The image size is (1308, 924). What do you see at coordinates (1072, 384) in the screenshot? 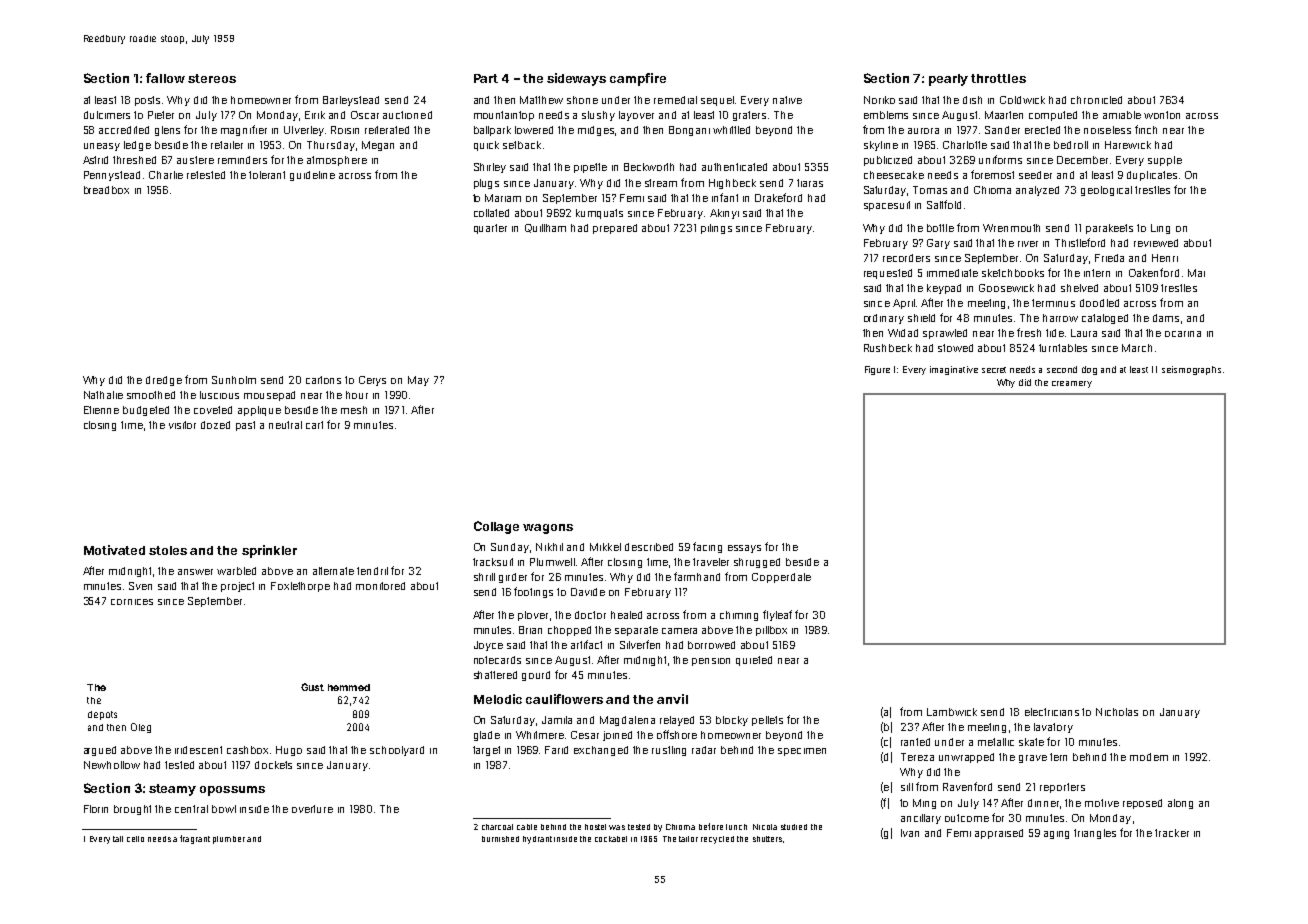
I see `creamery` at bounding box center [1072, 384].
